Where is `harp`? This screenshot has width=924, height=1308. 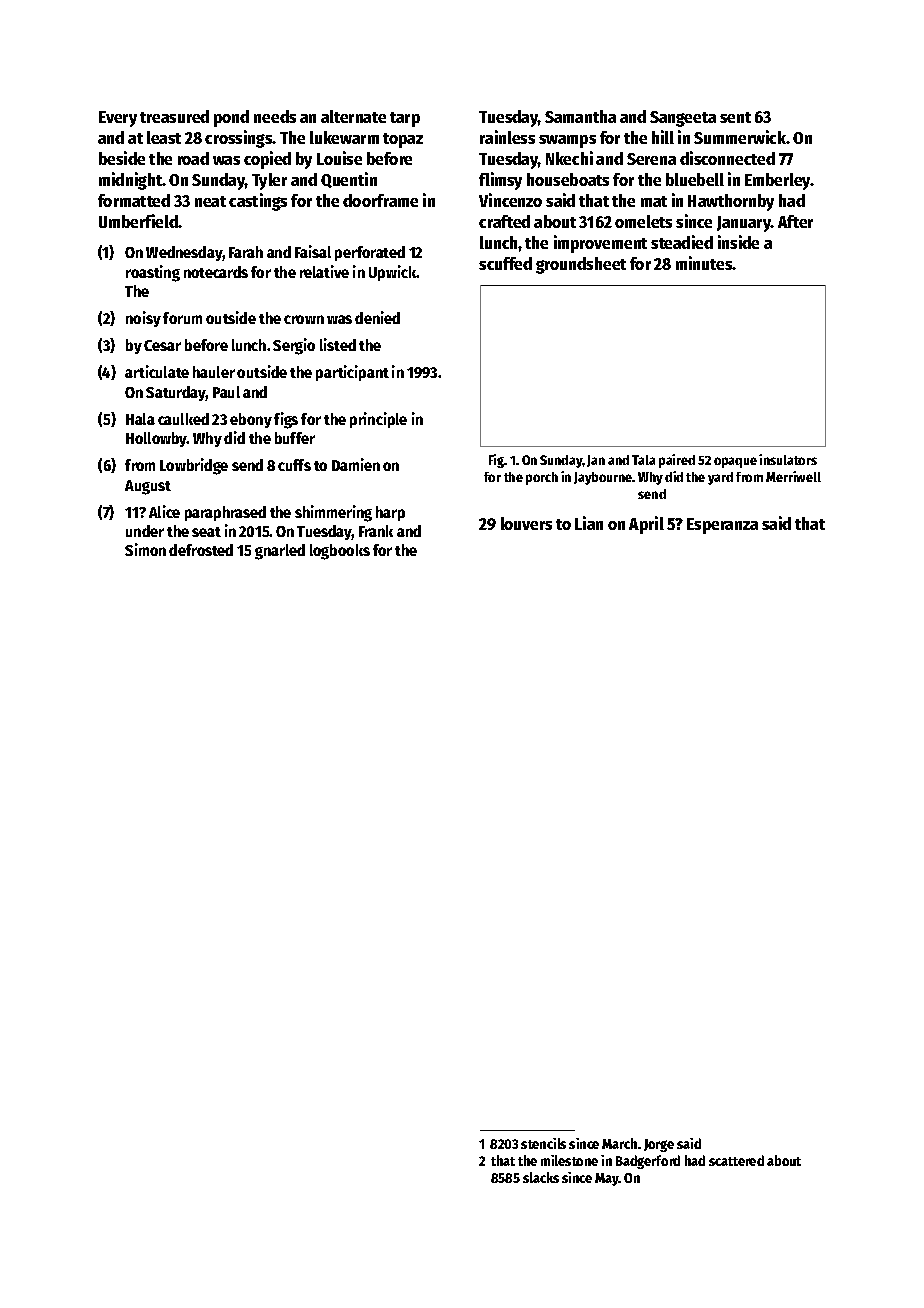 harp is located at coordinates (390, 513).
